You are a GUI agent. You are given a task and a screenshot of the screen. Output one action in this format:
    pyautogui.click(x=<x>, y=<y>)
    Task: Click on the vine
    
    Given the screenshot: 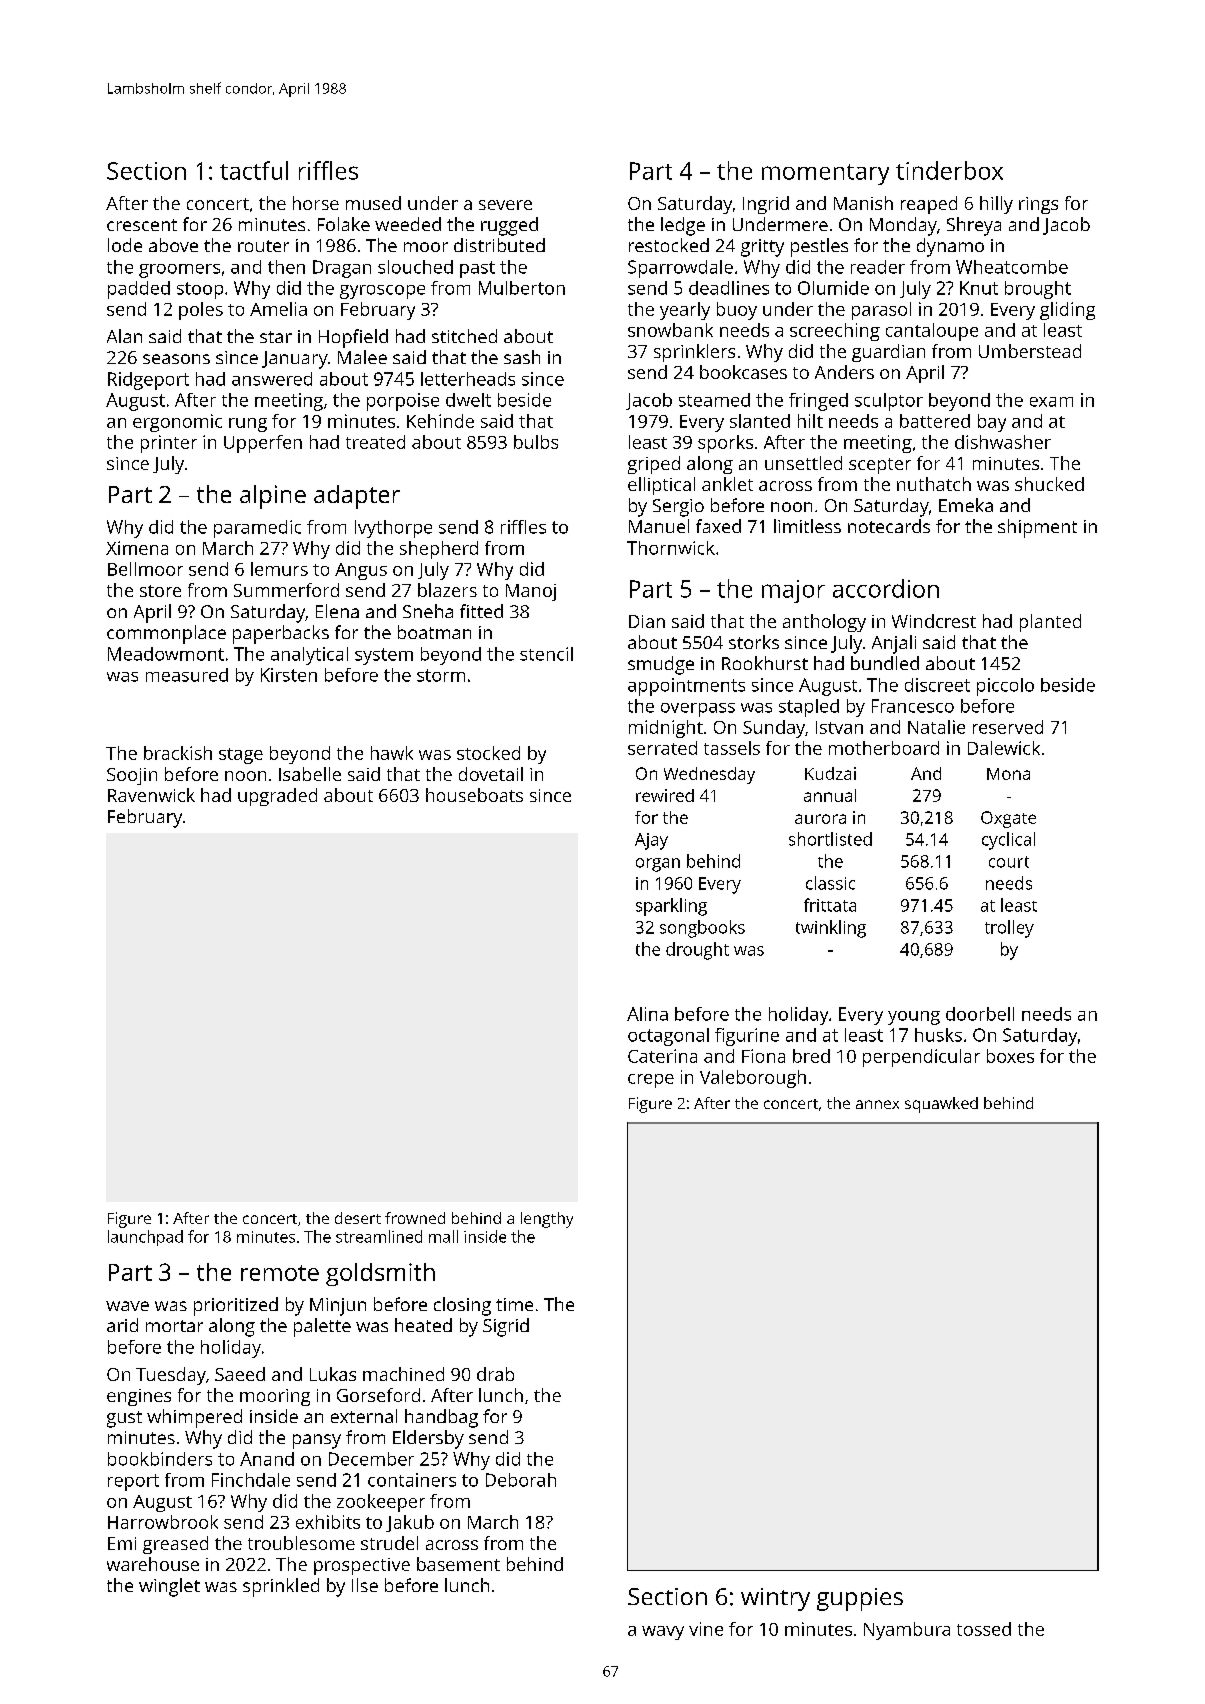 What is the action you would take?
    pyautogui.click(x=706, y=1629)
